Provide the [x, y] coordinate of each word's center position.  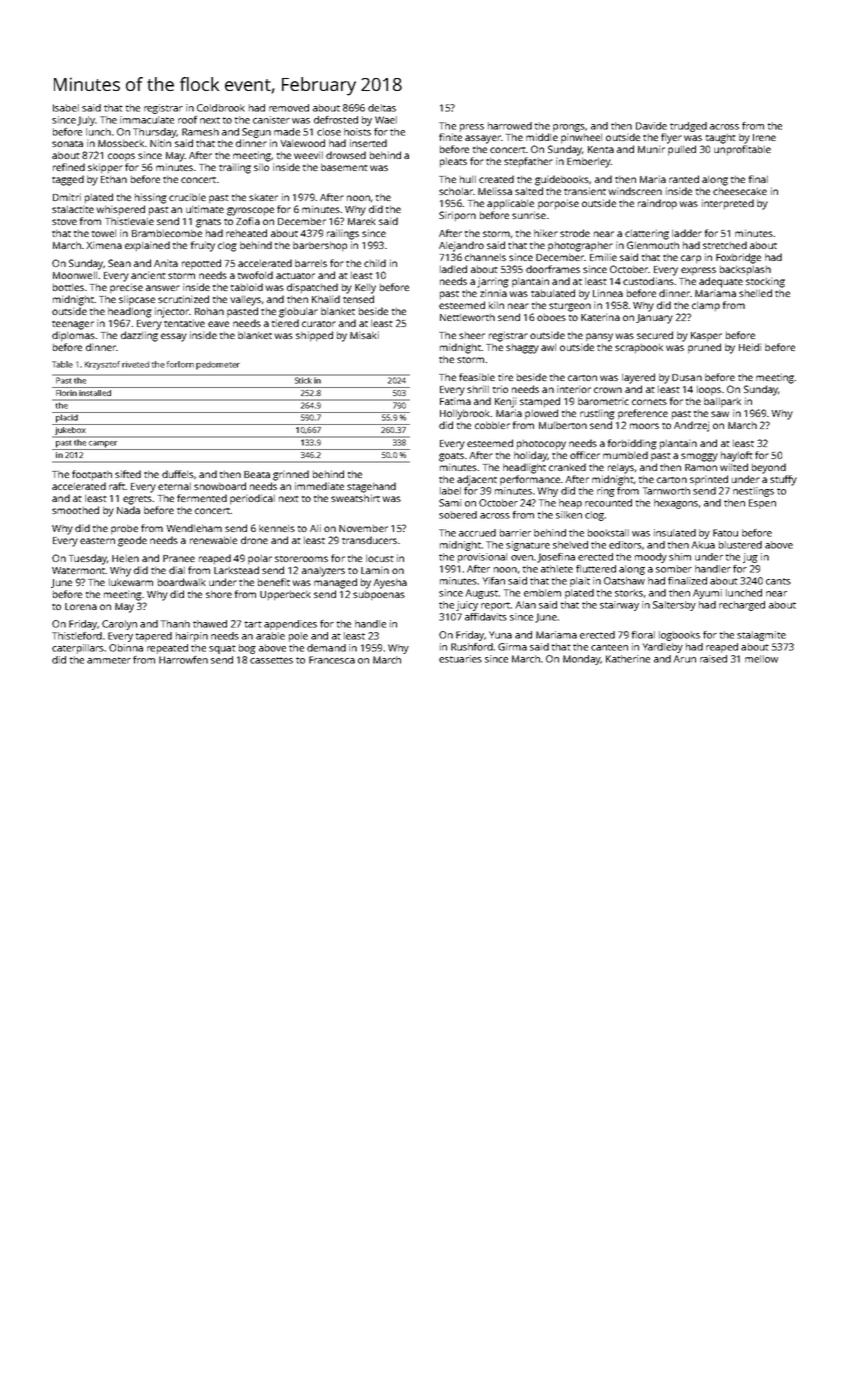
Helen [125, 558]
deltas [382, 108]
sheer [472, 335]
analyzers [323, 572]
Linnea [608, 293]
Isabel [66, 108]
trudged [688, 127]
